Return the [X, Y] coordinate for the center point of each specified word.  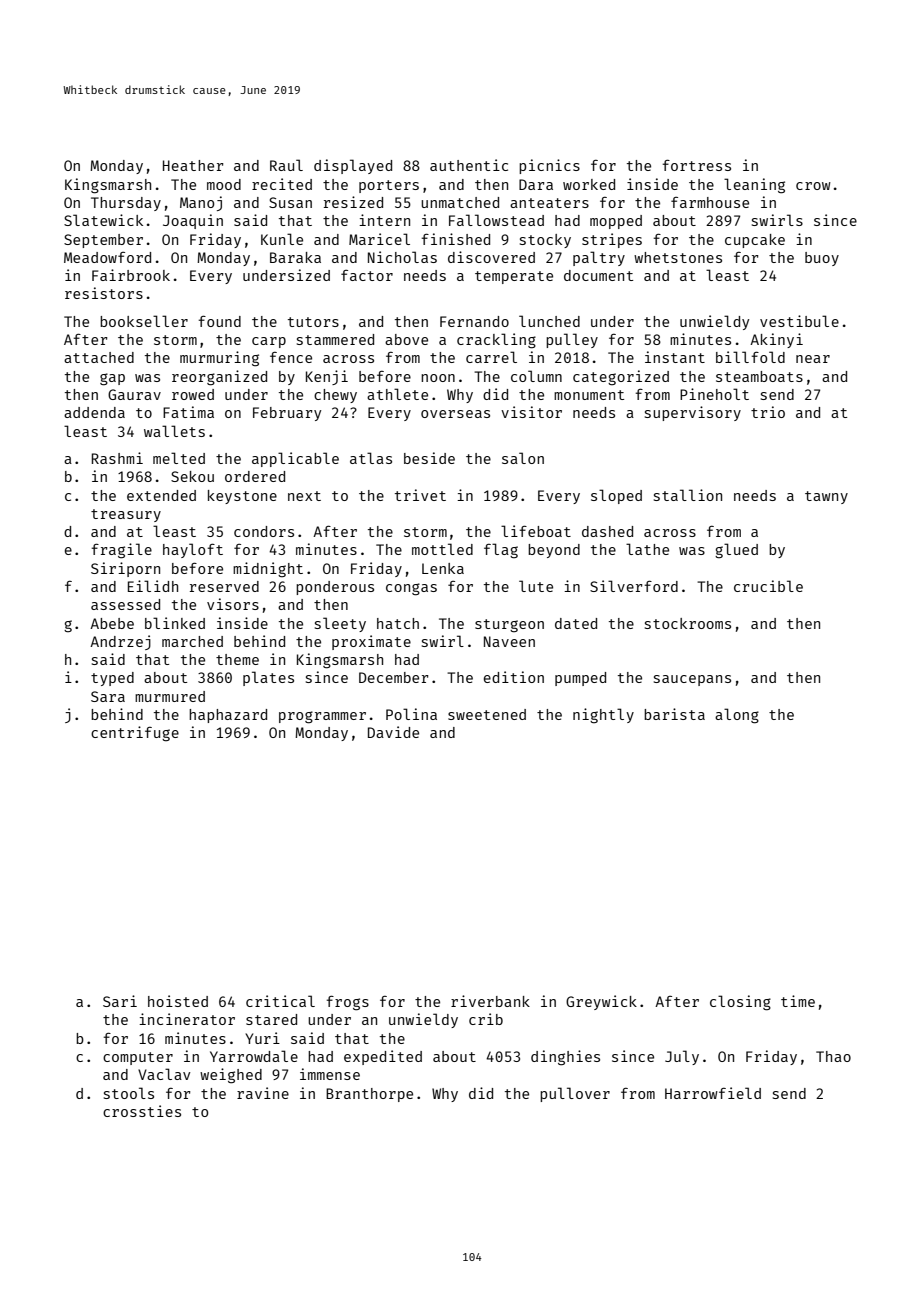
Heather [193, 165]
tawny [826, 497]
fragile [122, 551]
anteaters [549, 203]
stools [129, 1093]
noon [438, 378]
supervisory [693, 413]
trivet [420, 495]
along [737, 716]
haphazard [228, 716]
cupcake [755, 241]
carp [269, 342]
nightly [603, 716]
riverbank [490, 1001]
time [798, 1001]
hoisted [178, 1001]
